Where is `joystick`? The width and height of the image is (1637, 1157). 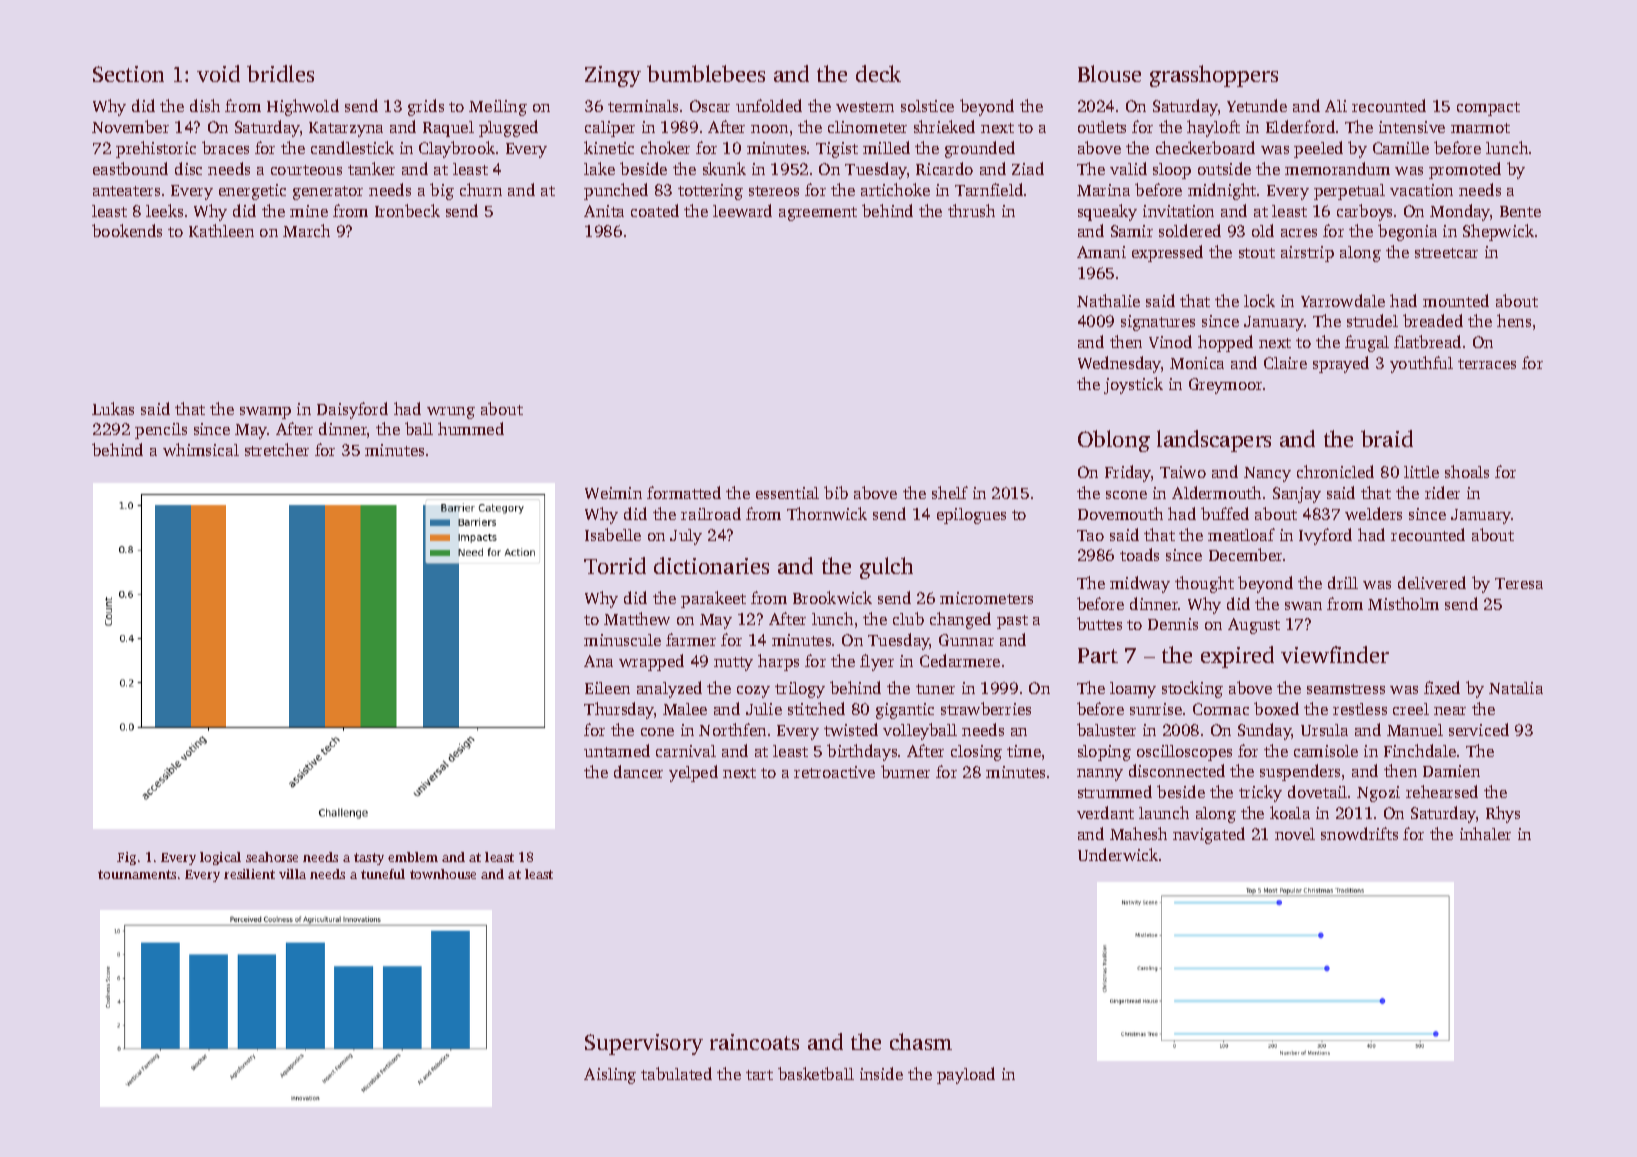 joystick is located at coordinates (1133, 385).
